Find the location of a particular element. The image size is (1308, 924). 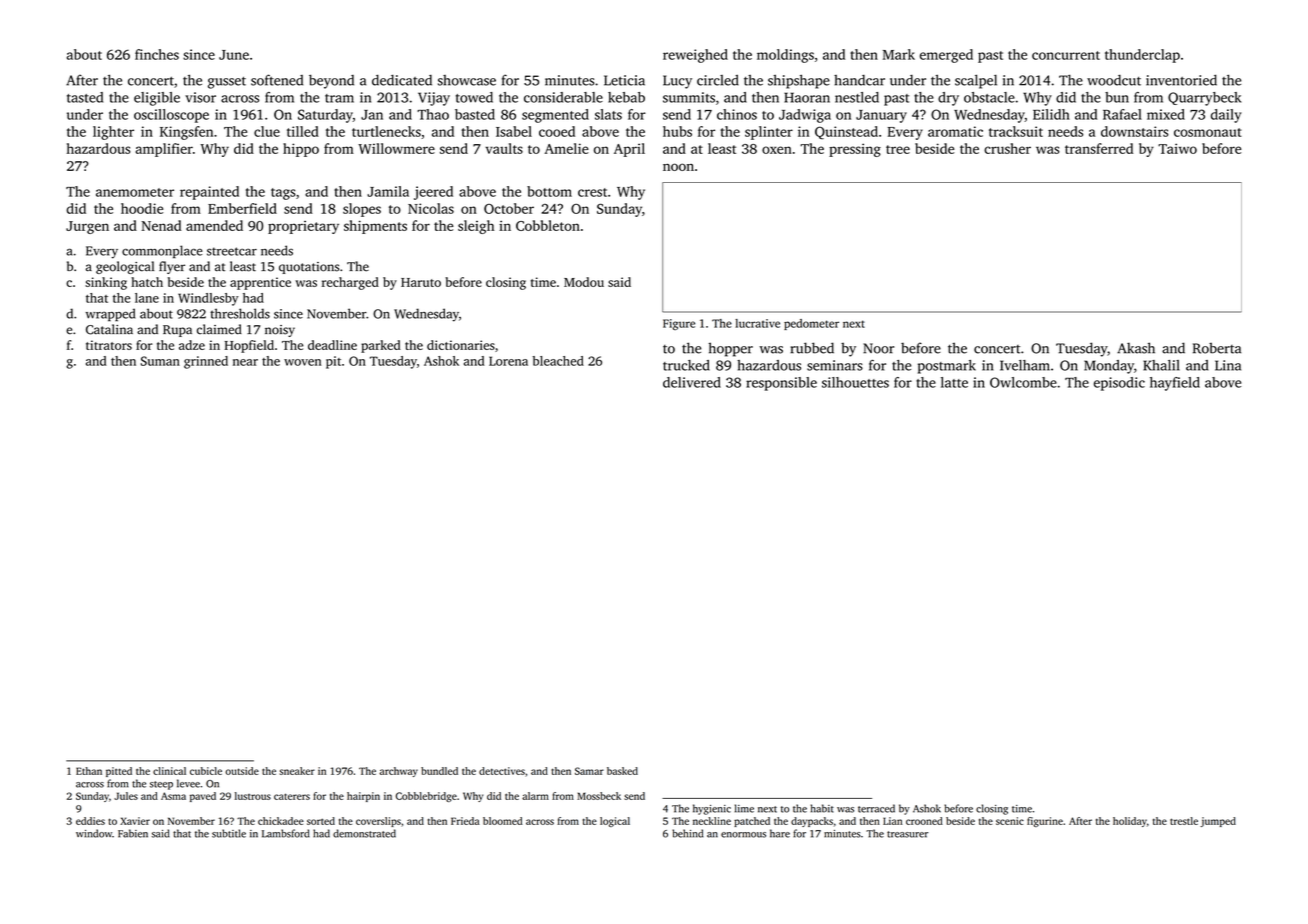

inventoried is located at coordinates (1181, 80).
